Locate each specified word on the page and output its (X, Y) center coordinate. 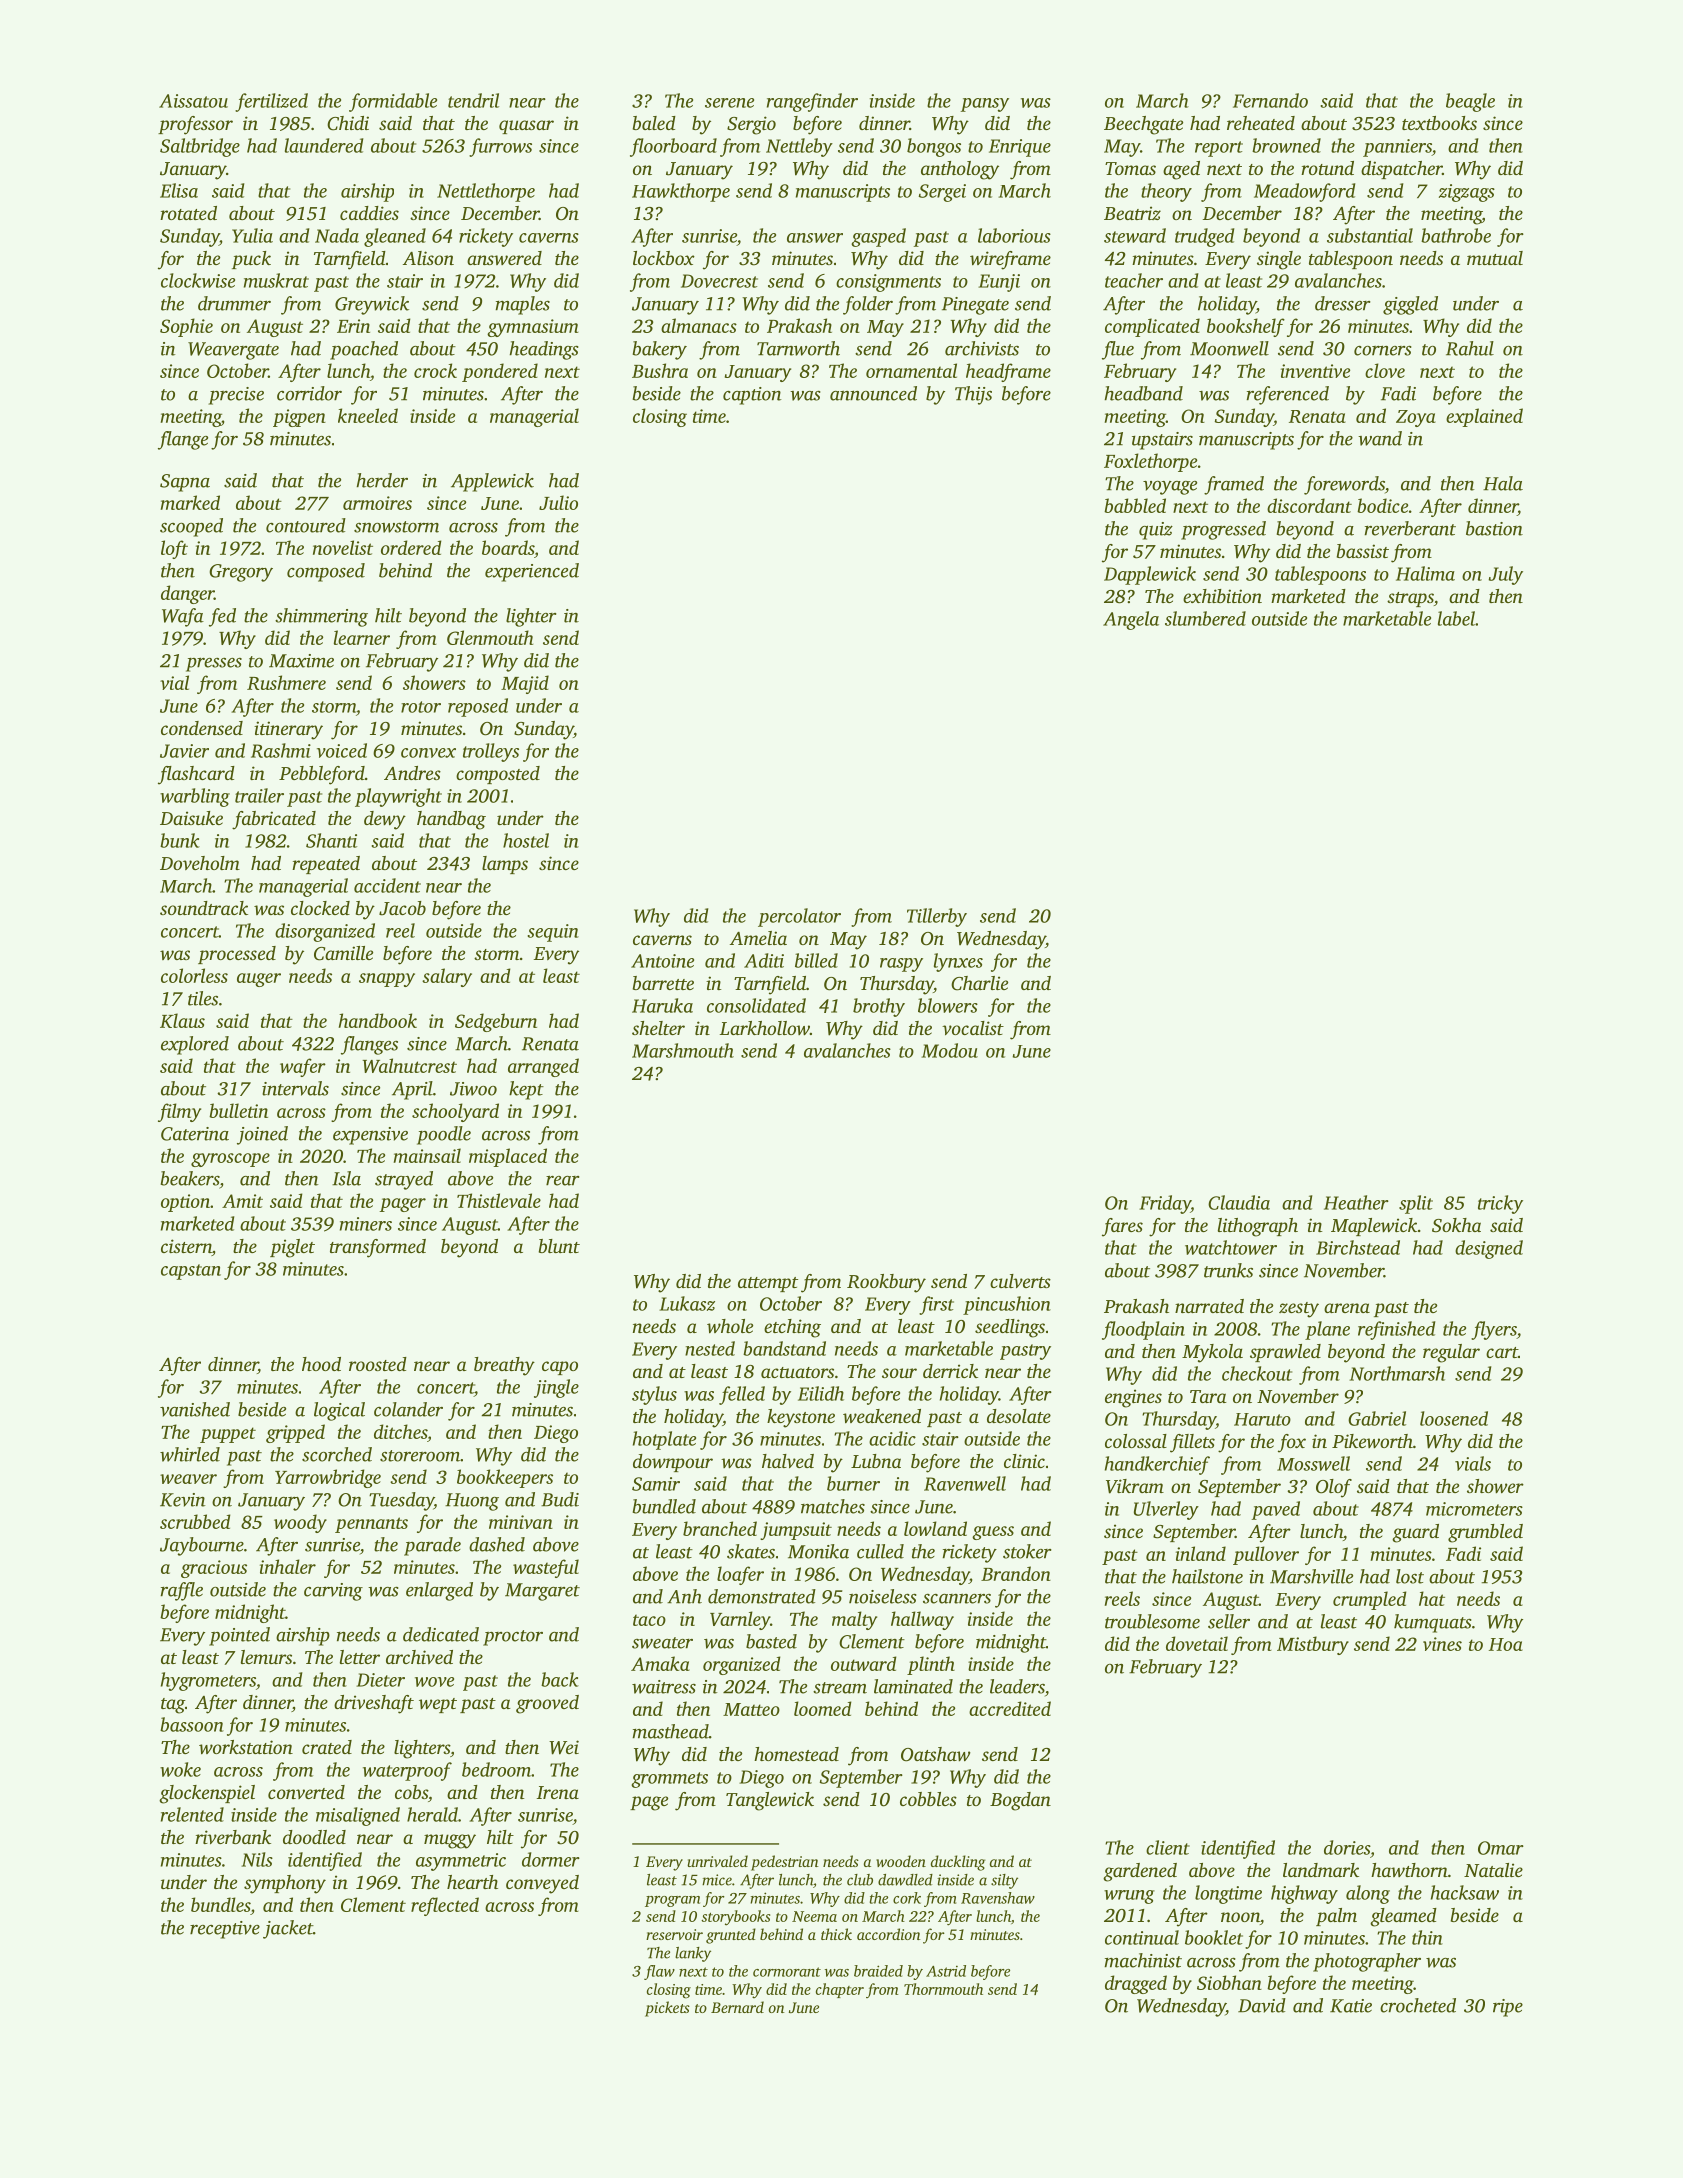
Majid (525, 684)
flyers (1494, 1330)
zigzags (1467, 193)
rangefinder (812, 102)
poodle (444, 1135)
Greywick (372, 305)
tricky (1500, 1204)
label (1456, 618)
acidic (892, 1438)
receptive (225, 1930)
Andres (412, 773)
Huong (472, 1502)
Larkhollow (765, 1028)
